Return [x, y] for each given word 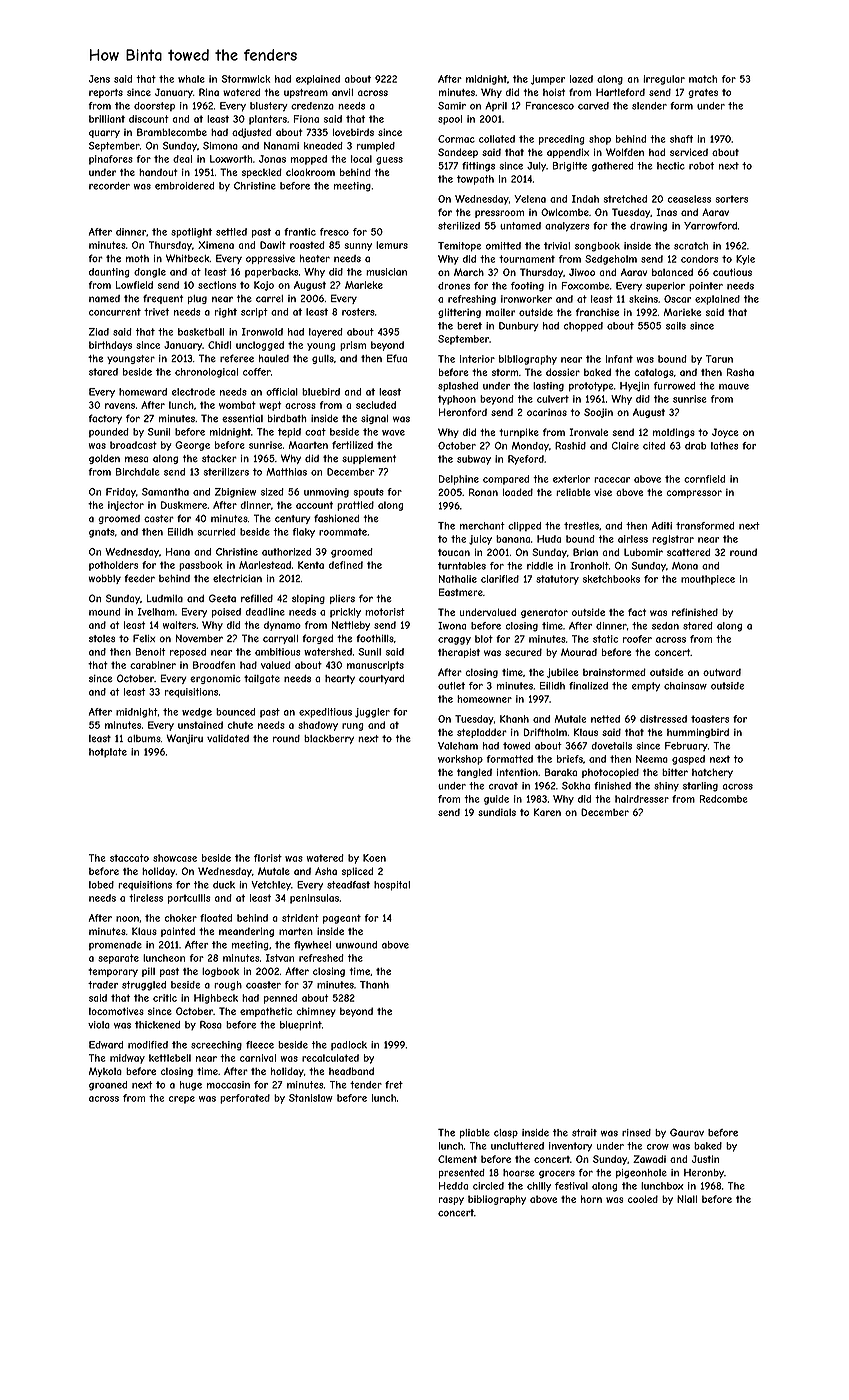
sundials [497, 812]
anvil [342, 92]
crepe [182, 1100]
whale [191, 79]
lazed [581, 79]
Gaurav [687, 1132]
